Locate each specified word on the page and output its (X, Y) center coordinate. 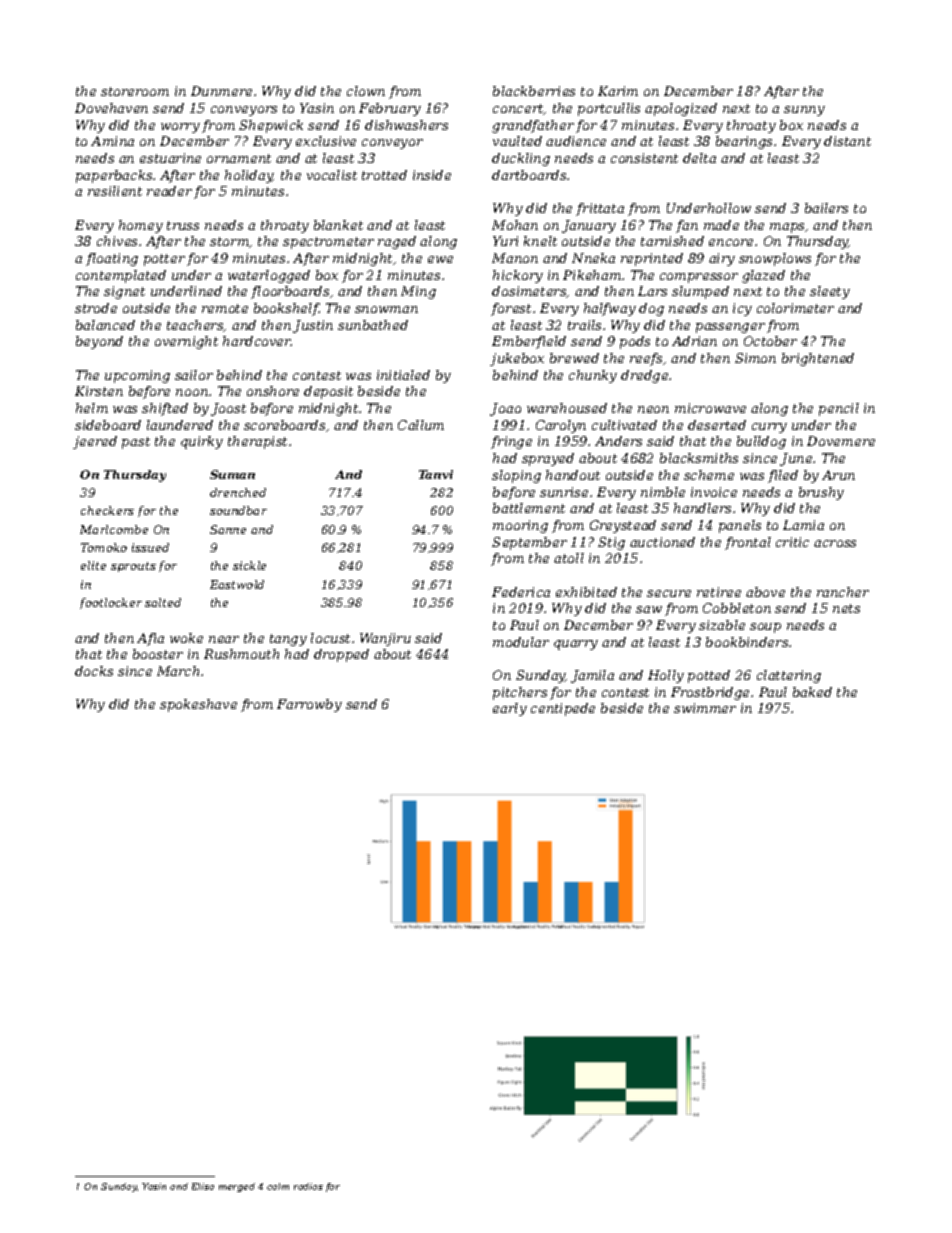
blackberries (534, 91)
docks (94, 671)
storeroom (135, 91)
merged (237, 1187)
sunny (804, 111)
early (510, 709)
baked (812, 692)
